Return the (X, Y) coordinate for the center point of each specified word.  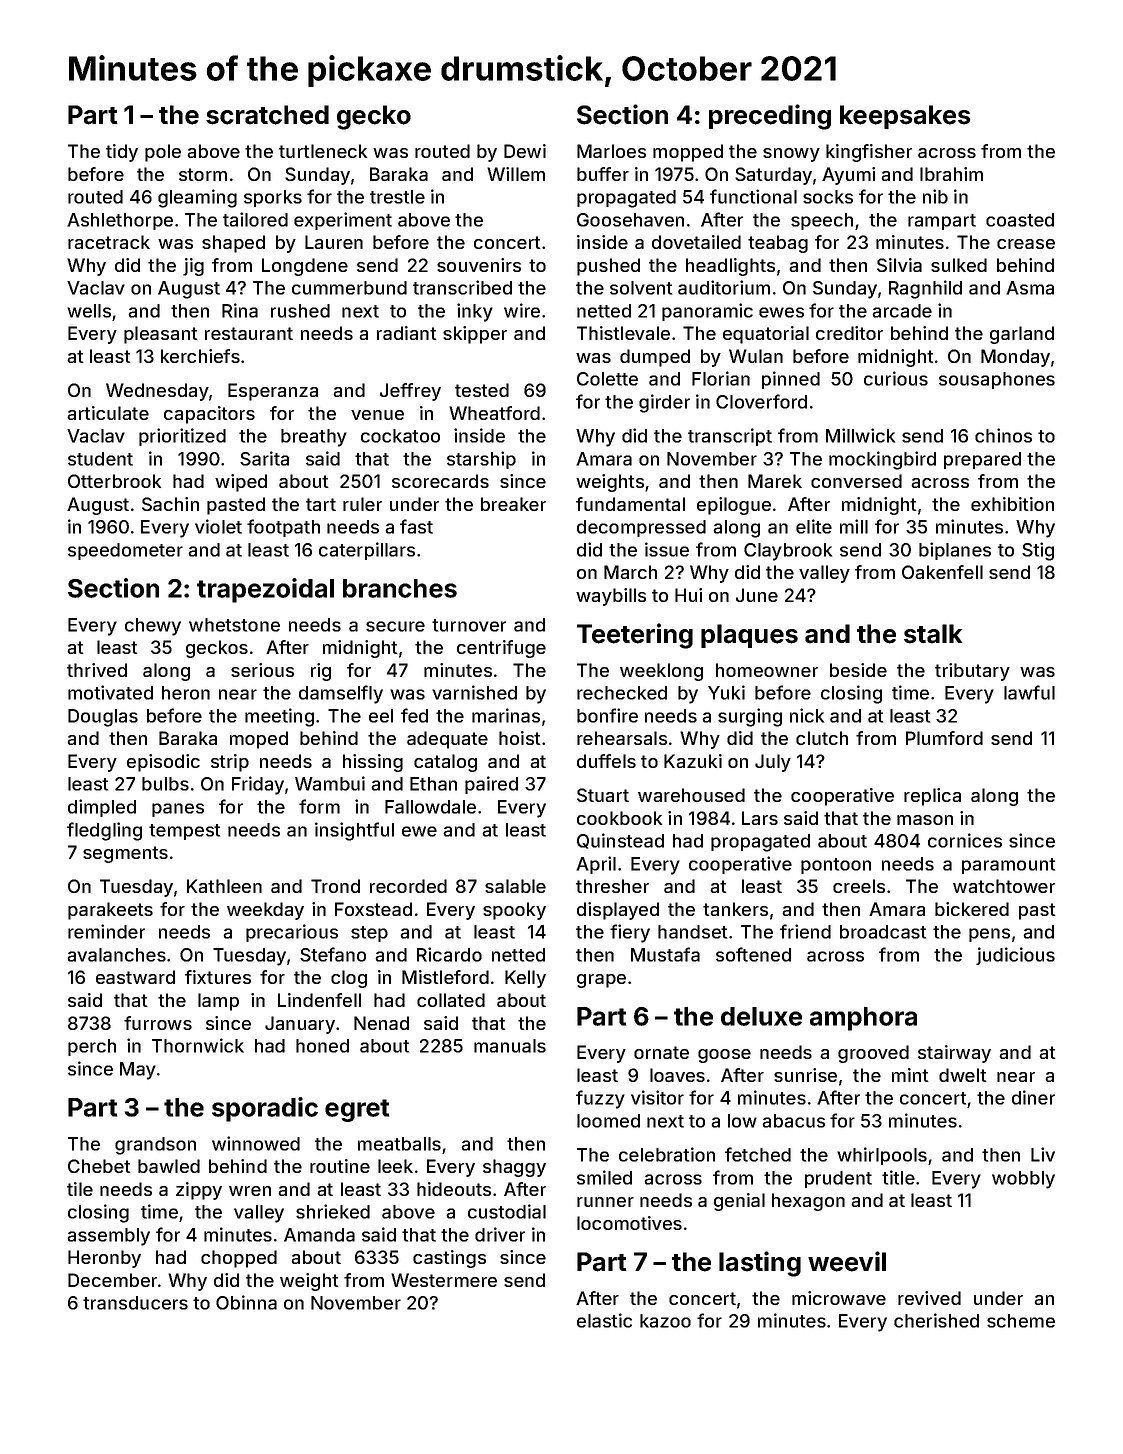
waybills (611, 597)
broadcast (883, 932)
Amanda (319, 1235)
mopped (688, 153)
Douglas (103, 718)
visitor (657, 1097)
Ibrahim (951, 174)
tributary (972, 672)
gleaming (197, 198)
